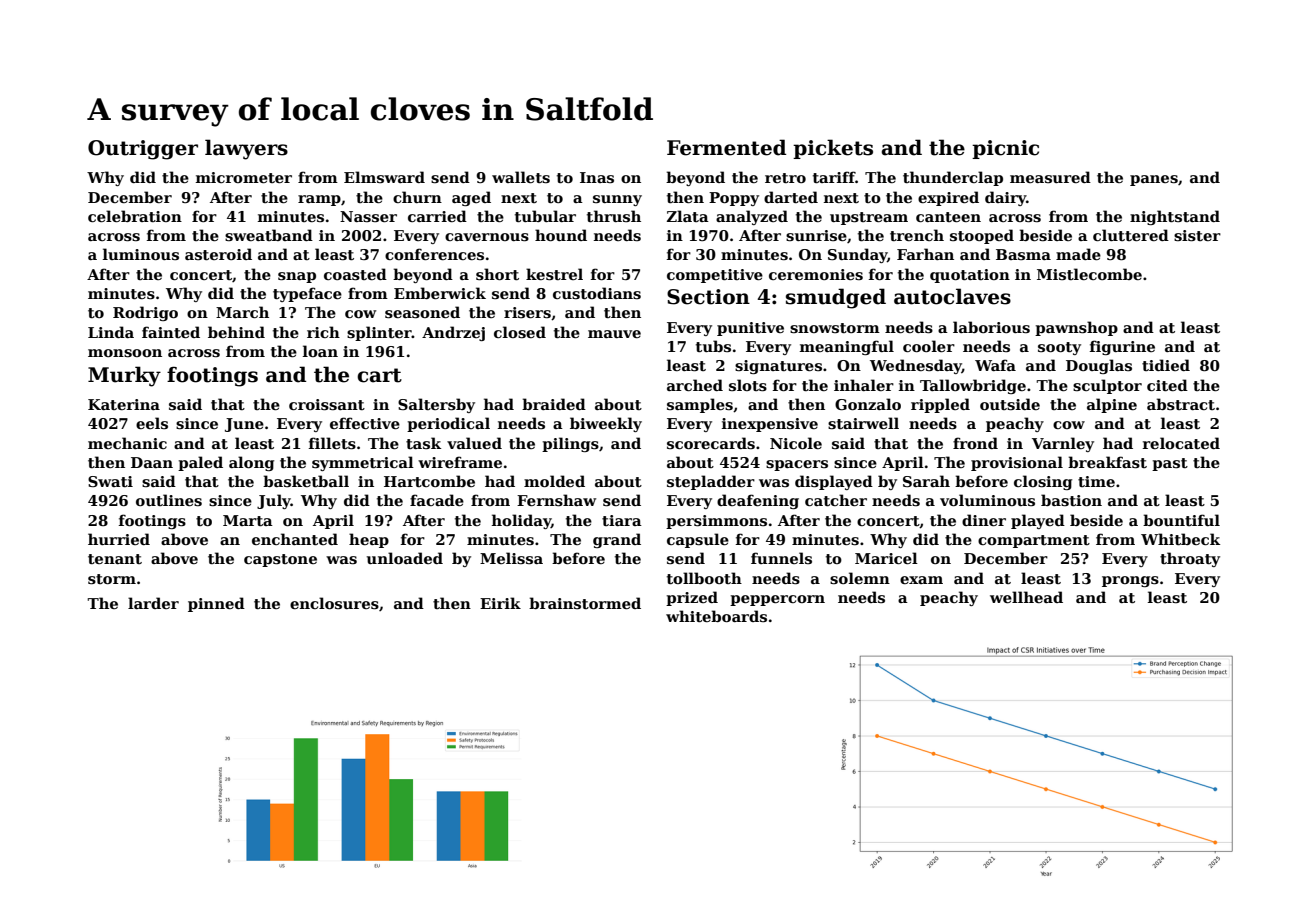 The image size is (1308, 924). What do you see at coordinates (152, 423) in the screenshot?
I see `eels` at bounding box center [152, 423].
